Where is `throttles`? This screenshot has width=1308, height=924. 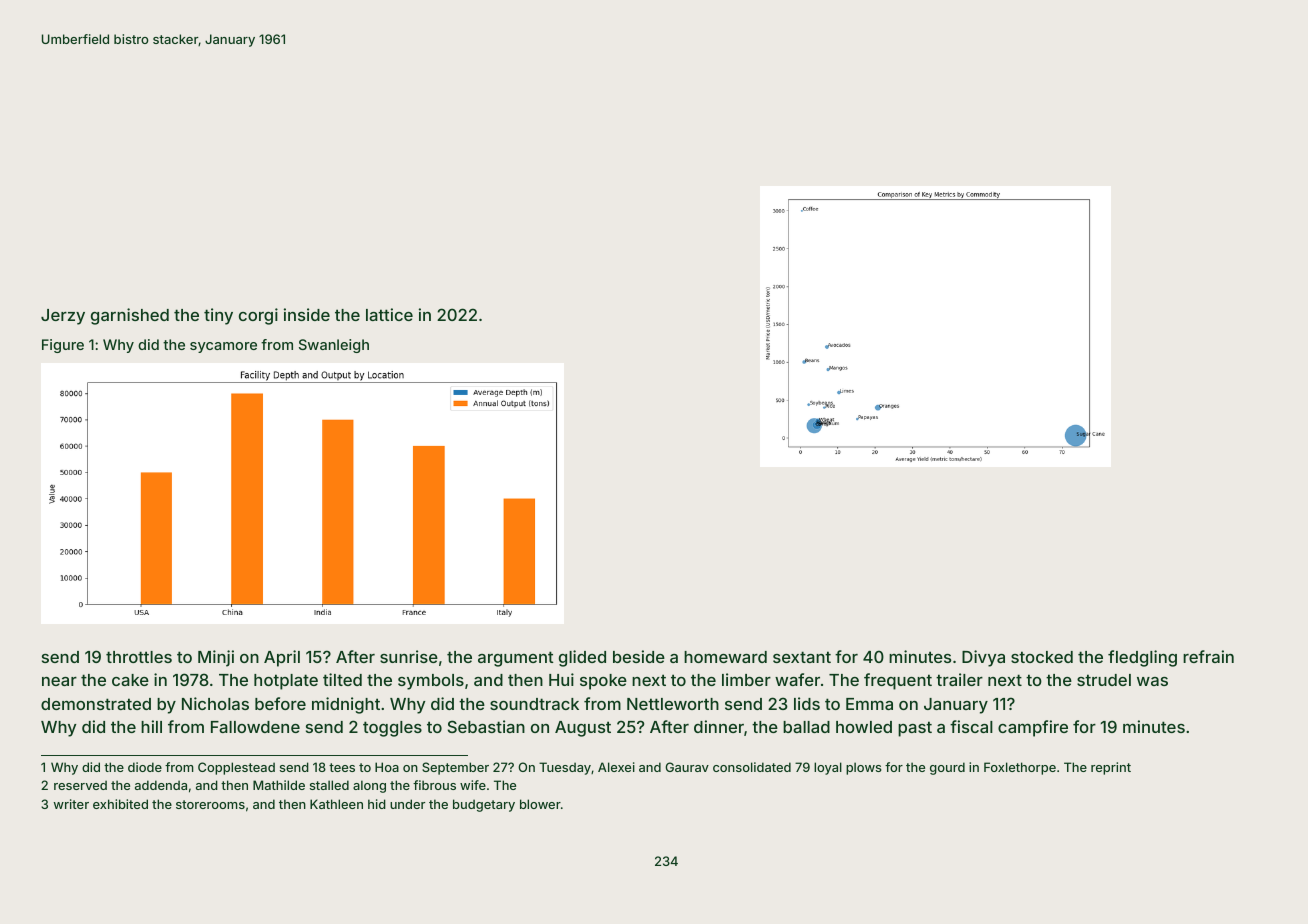
throttles is located at coordinates (139, 657).
